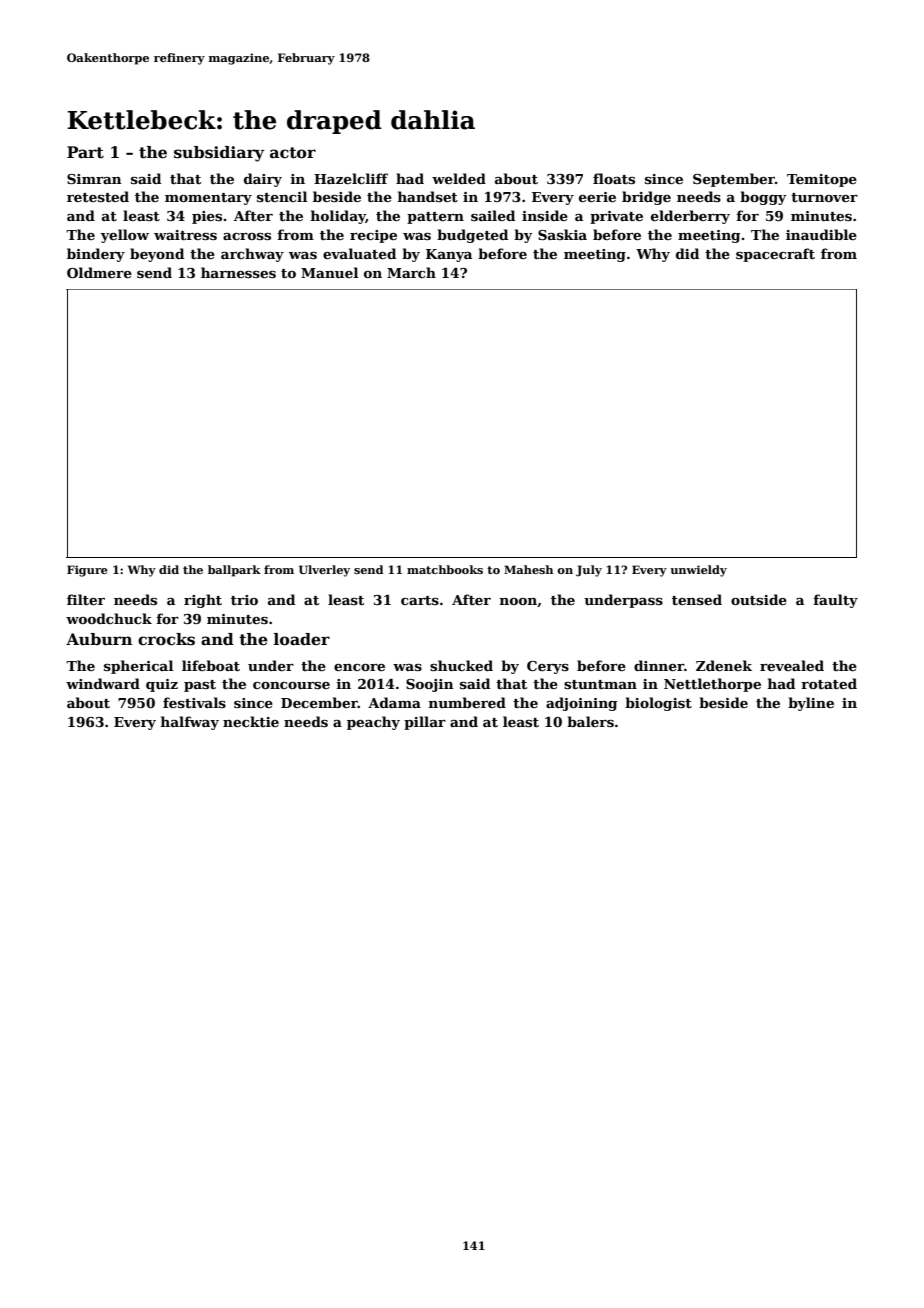  What do you see at coordinates (293, 153) in the screenshot?
I see `actor` at bounding box center [293, 153].
